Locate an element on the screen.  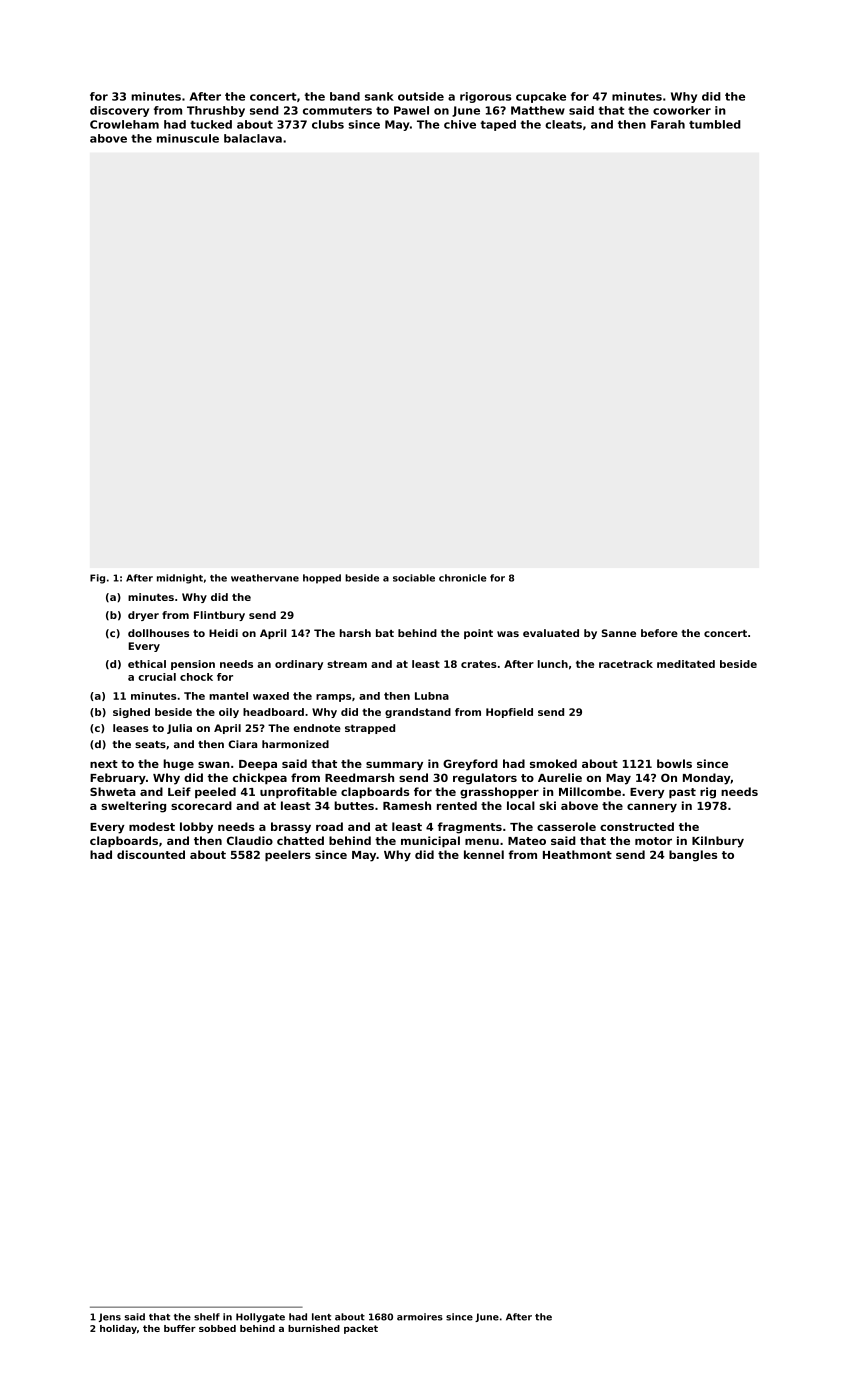
buffer is located at coordinates (180, 1328).
